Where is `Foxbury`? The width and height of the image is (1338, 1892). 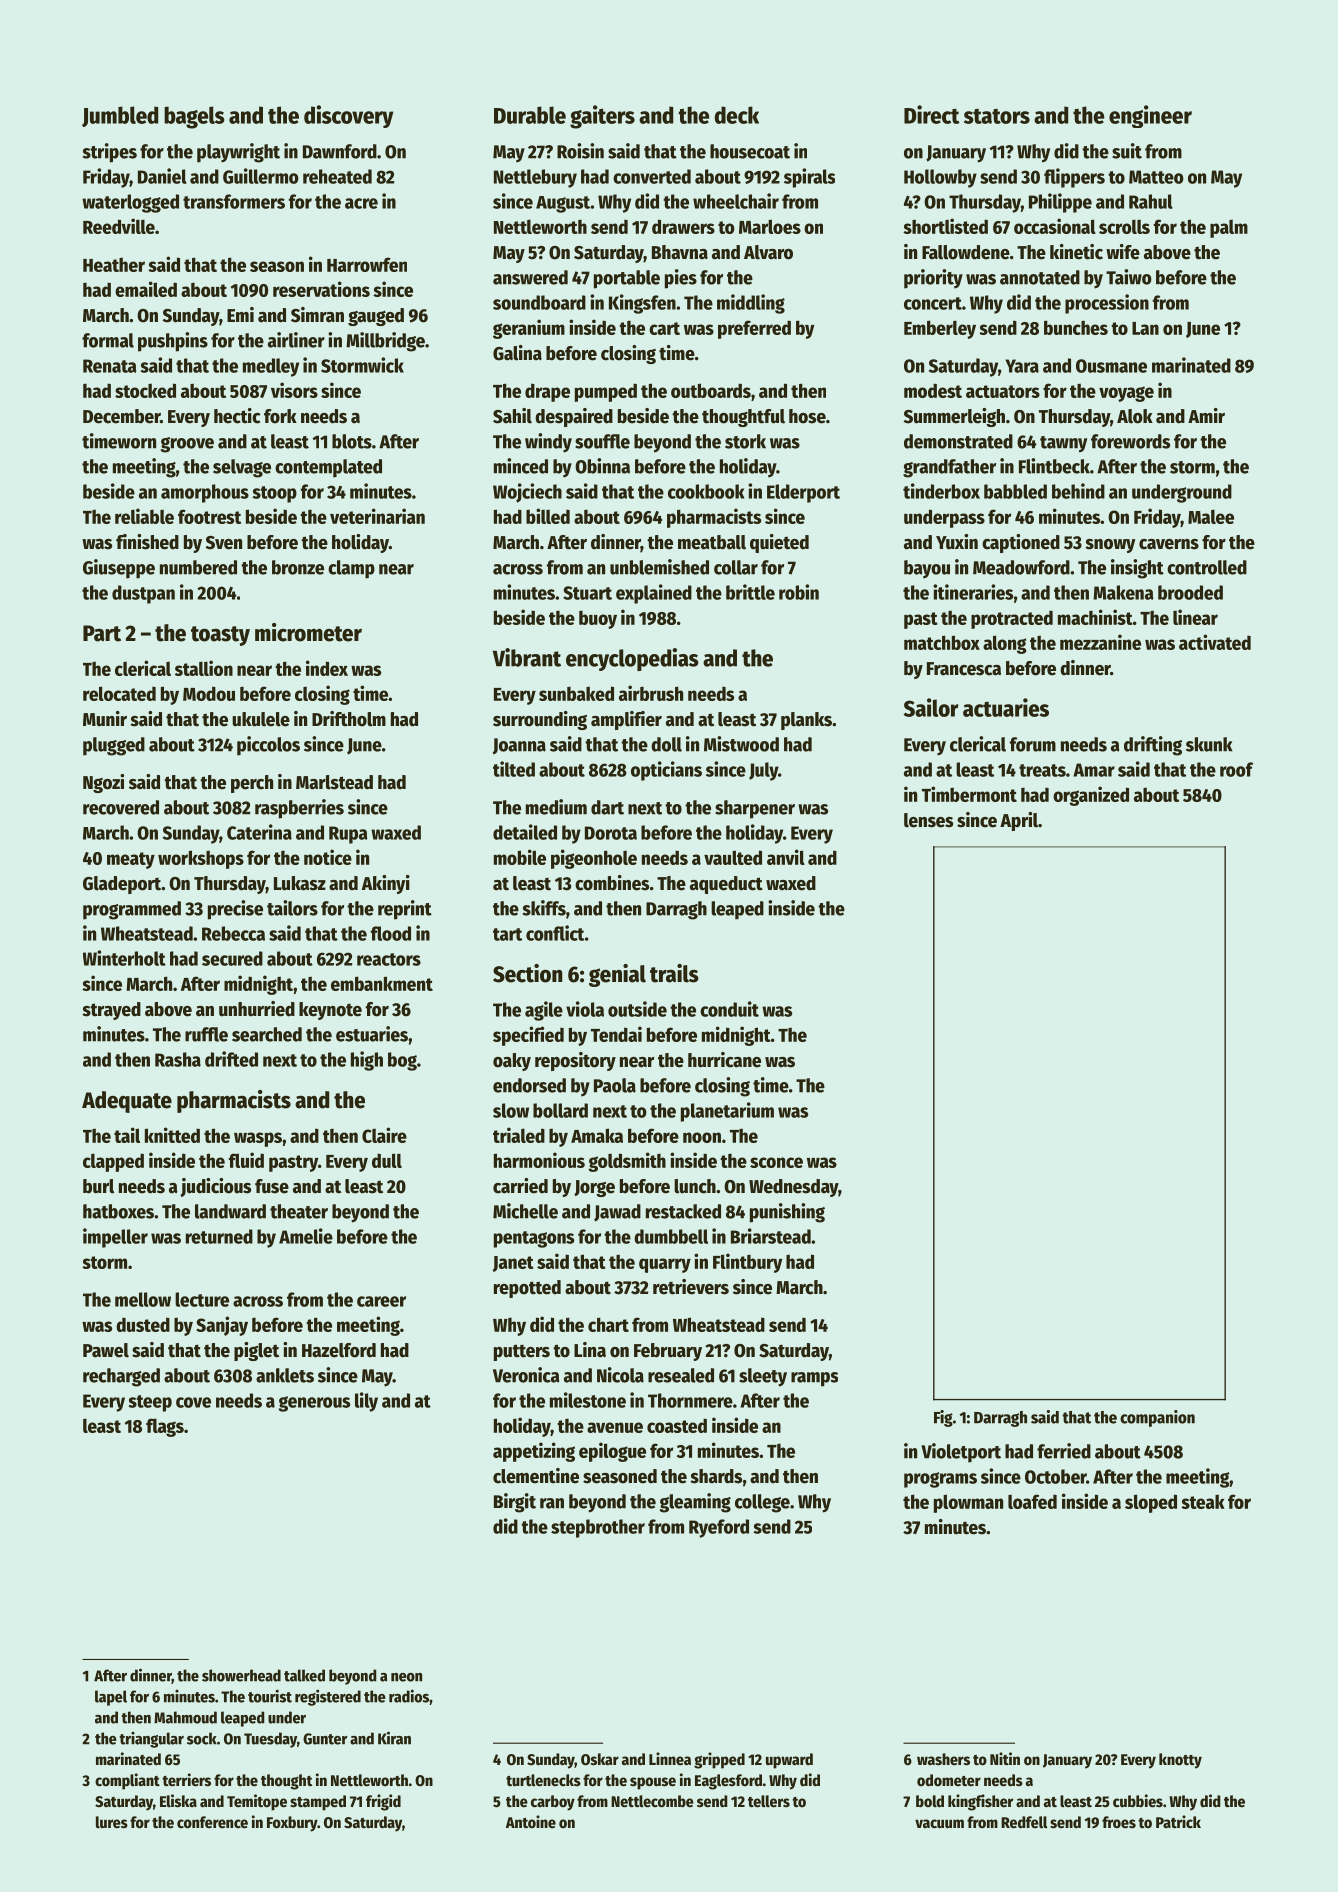 Foxbury is located at coordinates (292, 1824).
